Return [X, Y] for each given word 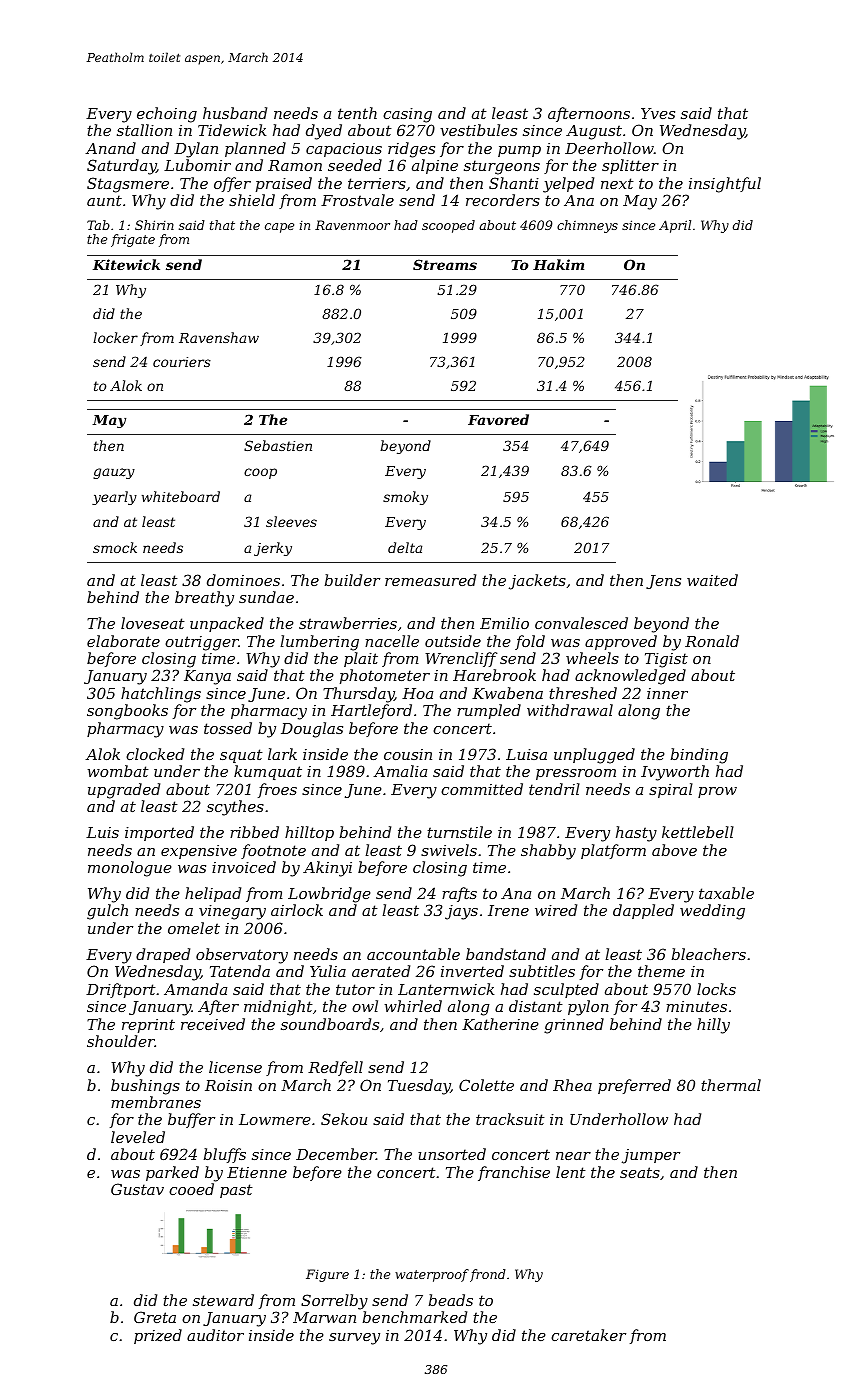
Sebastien [278, 445]
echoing [167, 115]
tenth [357, 113]
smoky [405, 498]
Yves [658, 113]
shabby [548, 852]
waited [712, 580]
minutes [696, 1006]
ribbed [254, 832]
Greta [155, 1317]
